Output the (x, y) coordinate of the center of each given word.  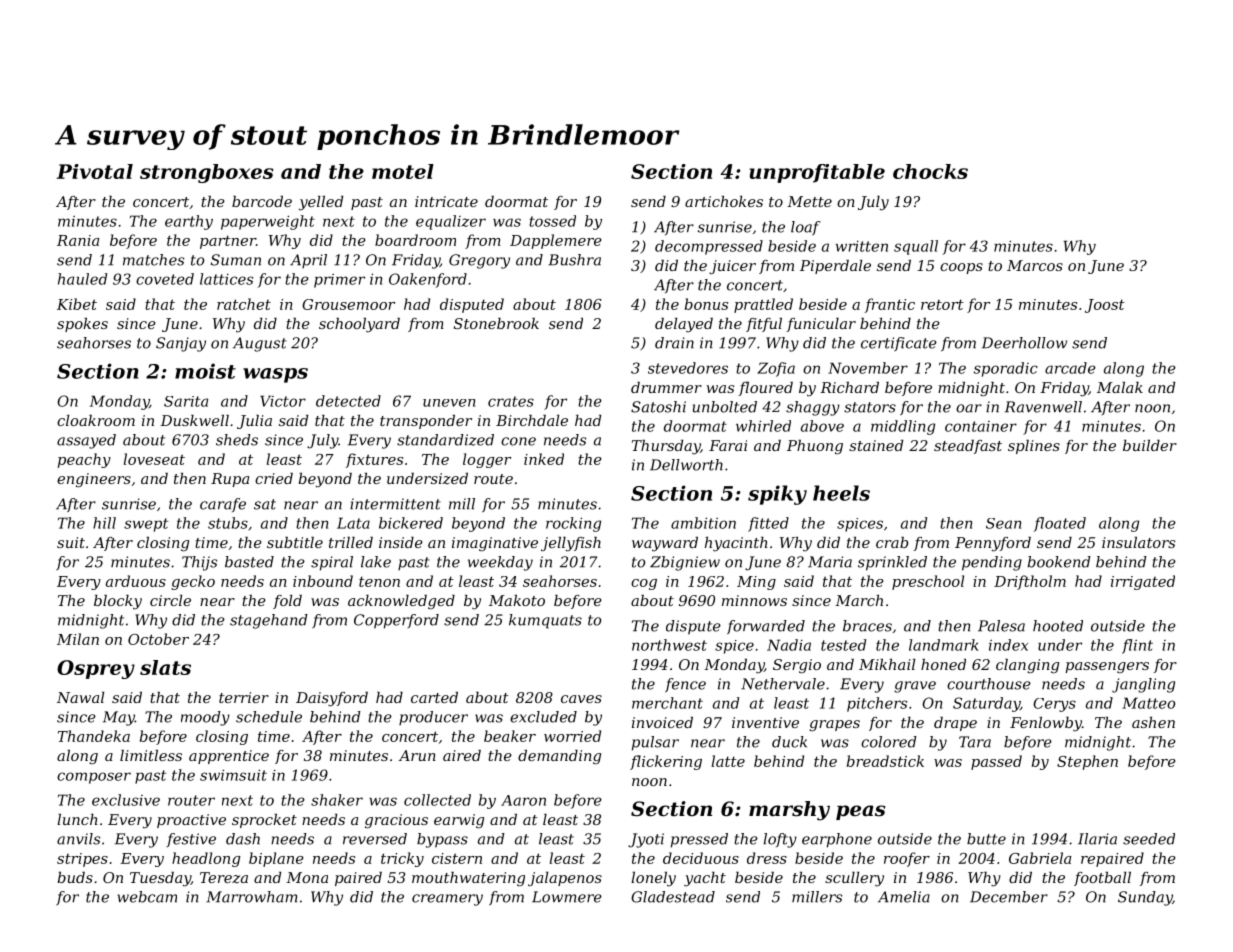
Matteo (1148, 703)
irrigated (1143, 582)
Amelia (904, 897)
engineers (94, 480)
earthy (189, 222)
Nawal (80, 697)
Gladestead (673, 897)
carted (434, 697)
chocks (930, 171)
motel (403, 171)
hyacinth (736, 544)
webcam (147, 897)
